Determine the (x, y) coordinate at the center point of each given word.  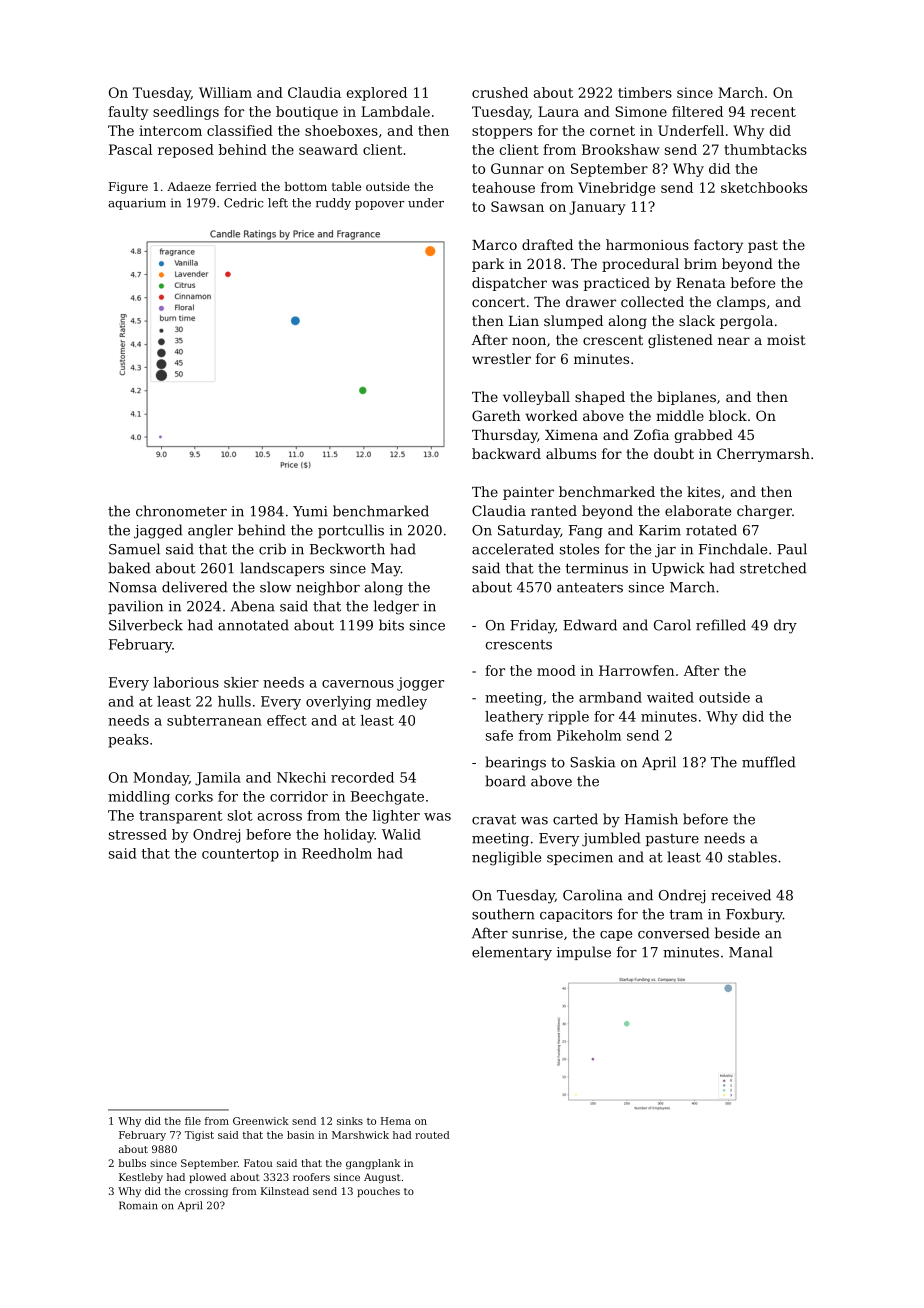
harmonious (647, 244)
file (193, 1121)
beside (737, 933)
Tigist (199, 1136)
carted (575, 819)
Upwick (678, 569)
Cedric (243, 203)
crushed (500, 92)
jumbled (611, 839)
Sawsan (517, 206)
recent (773, 112)
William (225, 92)
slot (240, 815)
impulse (584, 953)
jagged (158, 531)
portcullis (351, 531)
